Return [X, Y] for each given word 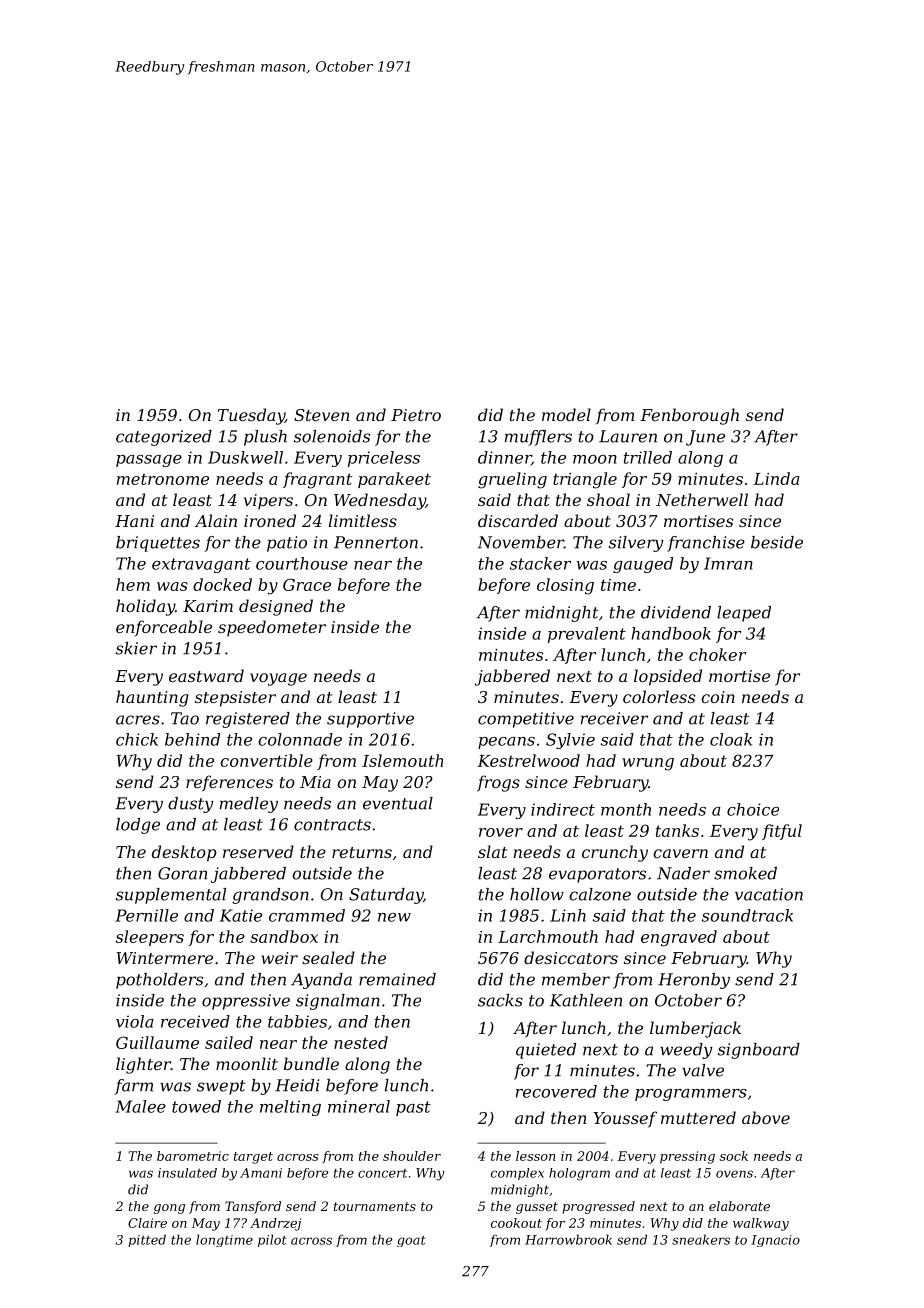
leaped [744, 614]
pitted [147, 1240]
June [705, 438]
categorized [164, 438]
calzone [600, 894]
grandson [270, 896]
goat [411, 1241]
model [566, 414]
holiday [145, 607]
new [394, 917]
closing [565, 586]
